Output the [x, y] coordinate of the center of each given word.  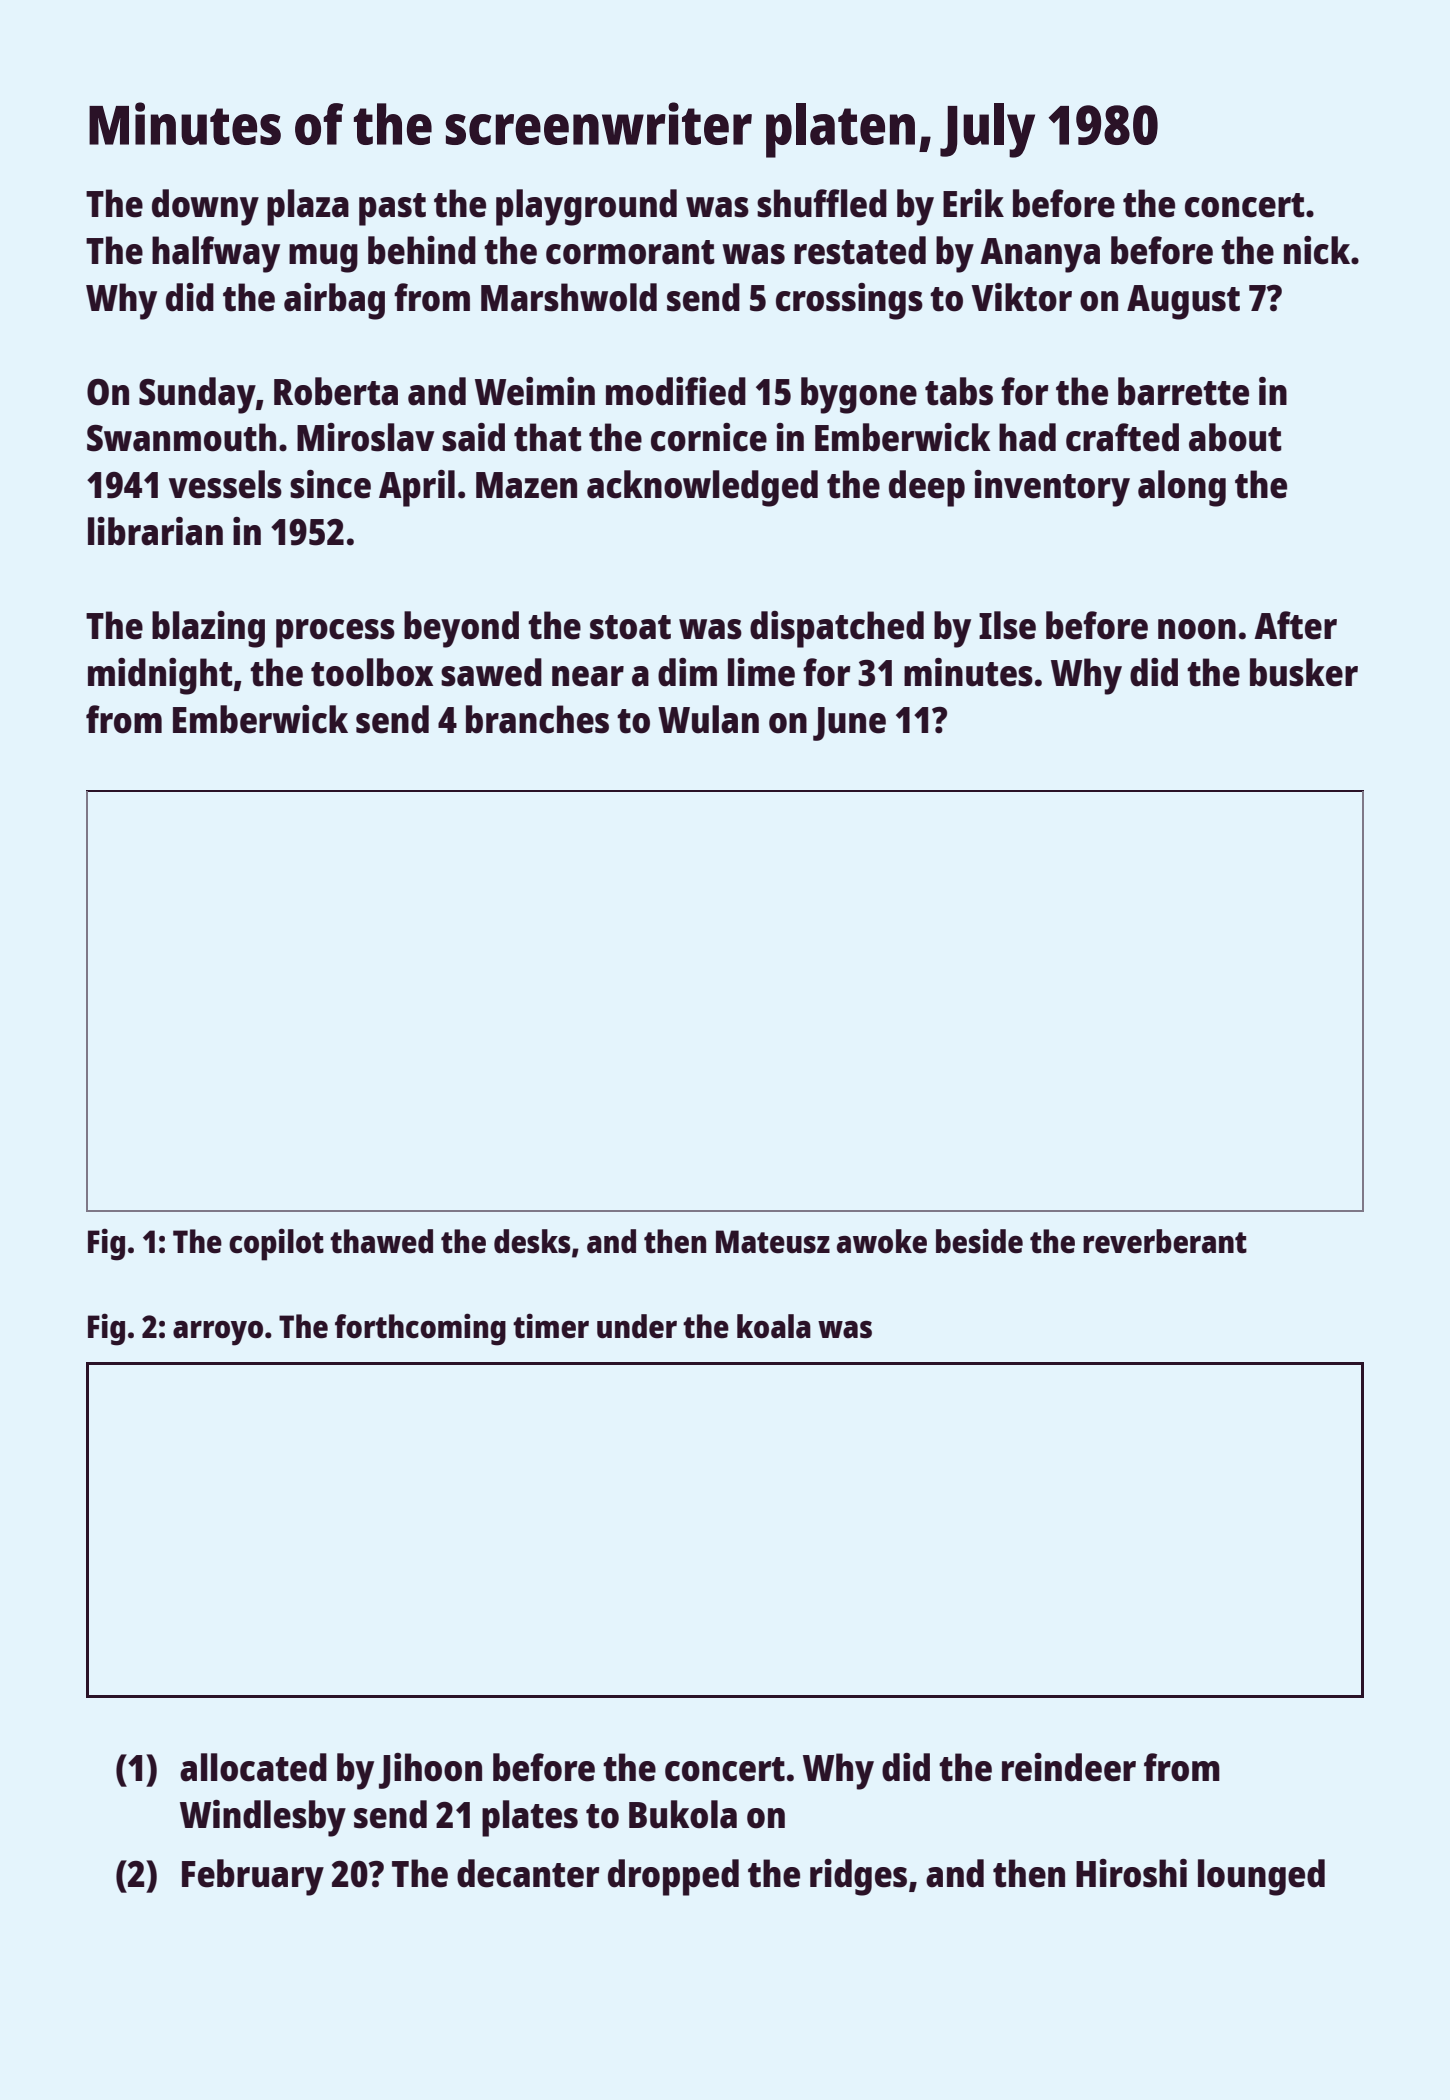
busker [1304, 672]
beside [979, 1241]
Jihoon [430, 1771]
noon [1197, 629]
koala [774, 1326]
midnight [160, 676]
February [253, 1877]
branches [537, 719]
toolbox [372, 672]
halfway [216, 254]
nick [1317, 250]
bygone [859, 395]
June [849, 724]
